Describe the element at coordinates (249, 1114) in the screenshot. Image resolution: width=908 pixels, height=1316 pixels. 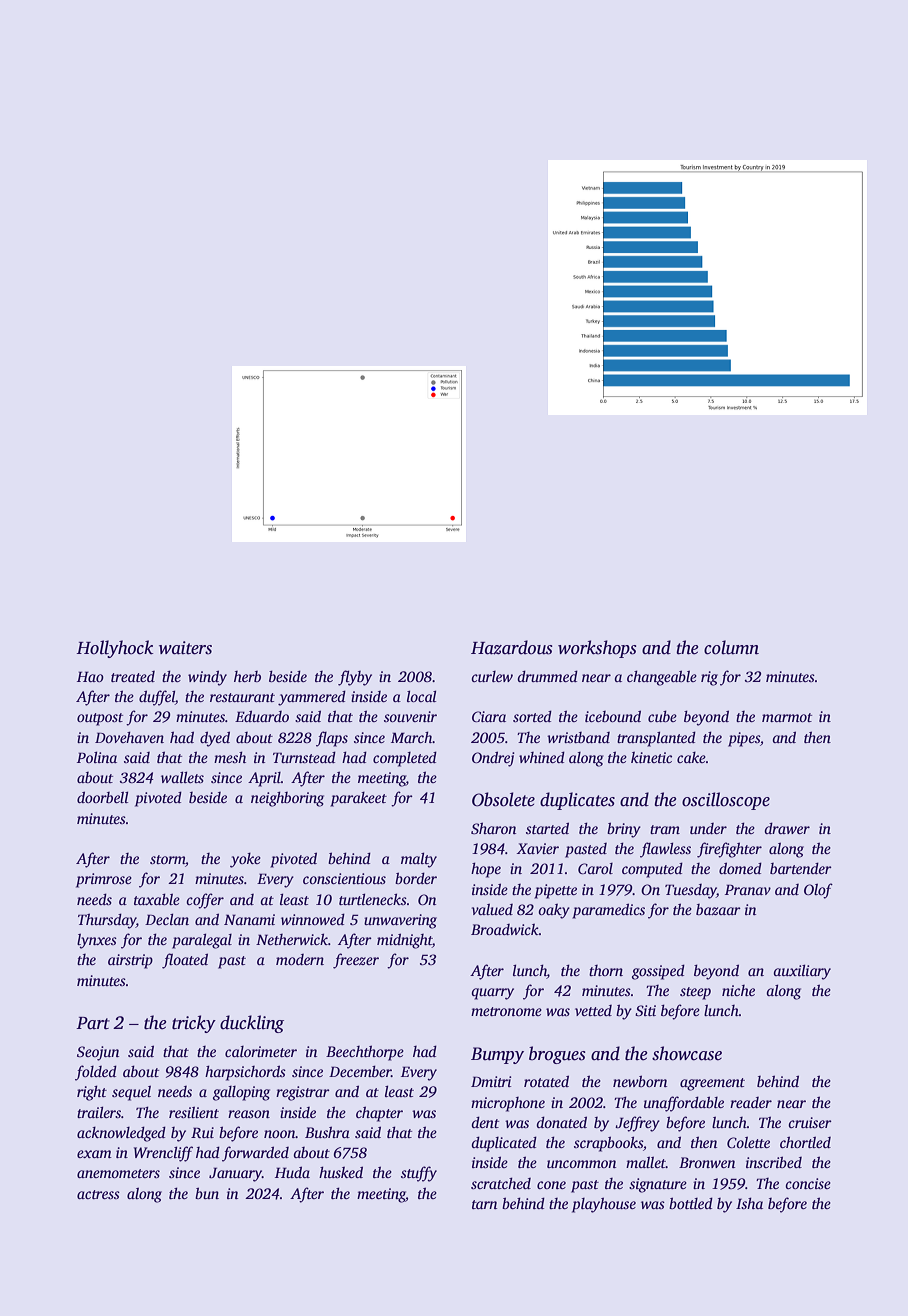
I see `reason` at that location.
